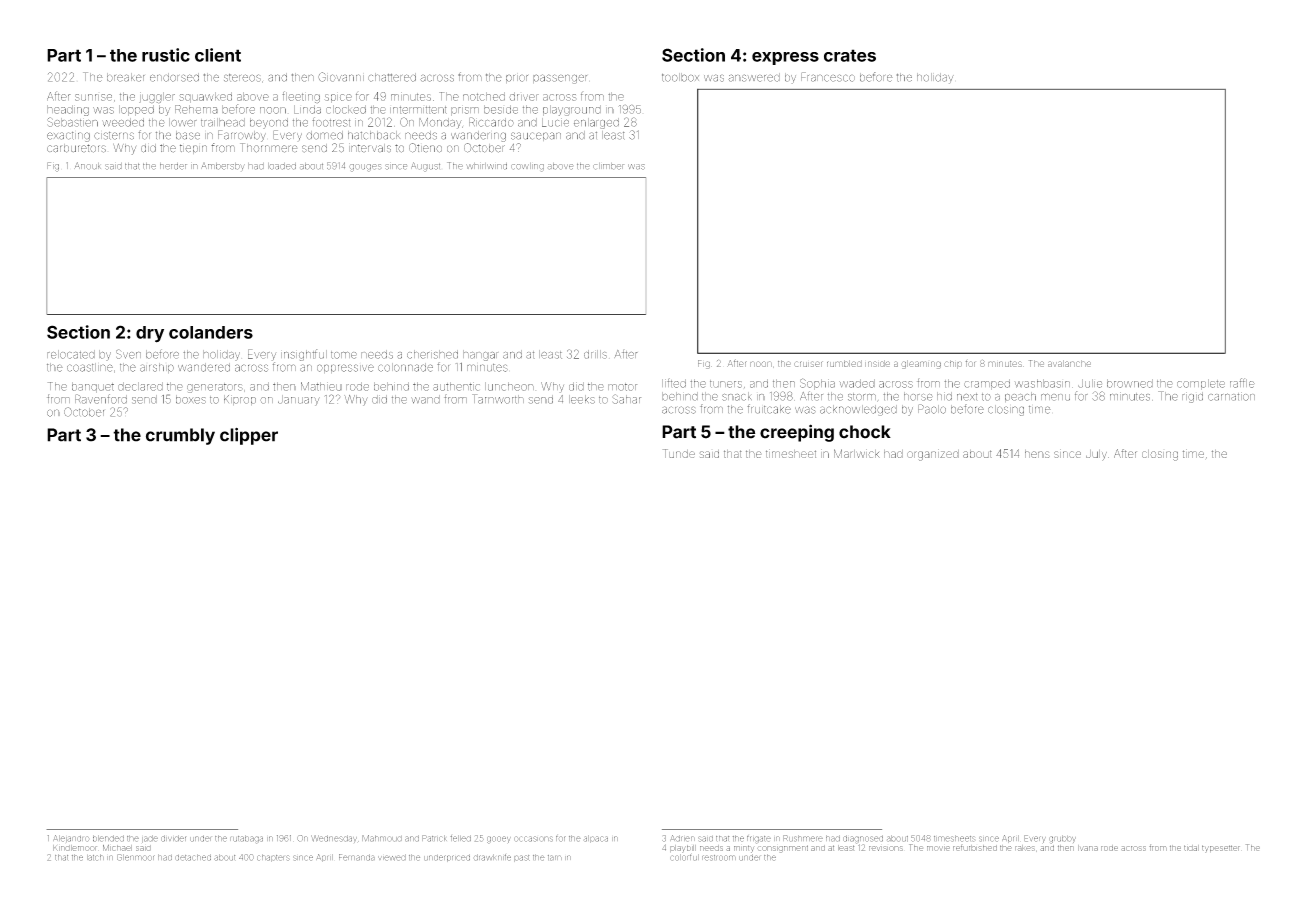 The image size is (1308, 924). Describe the element at coordinates (1037, 454) in the document. I see `hens` at that location.
